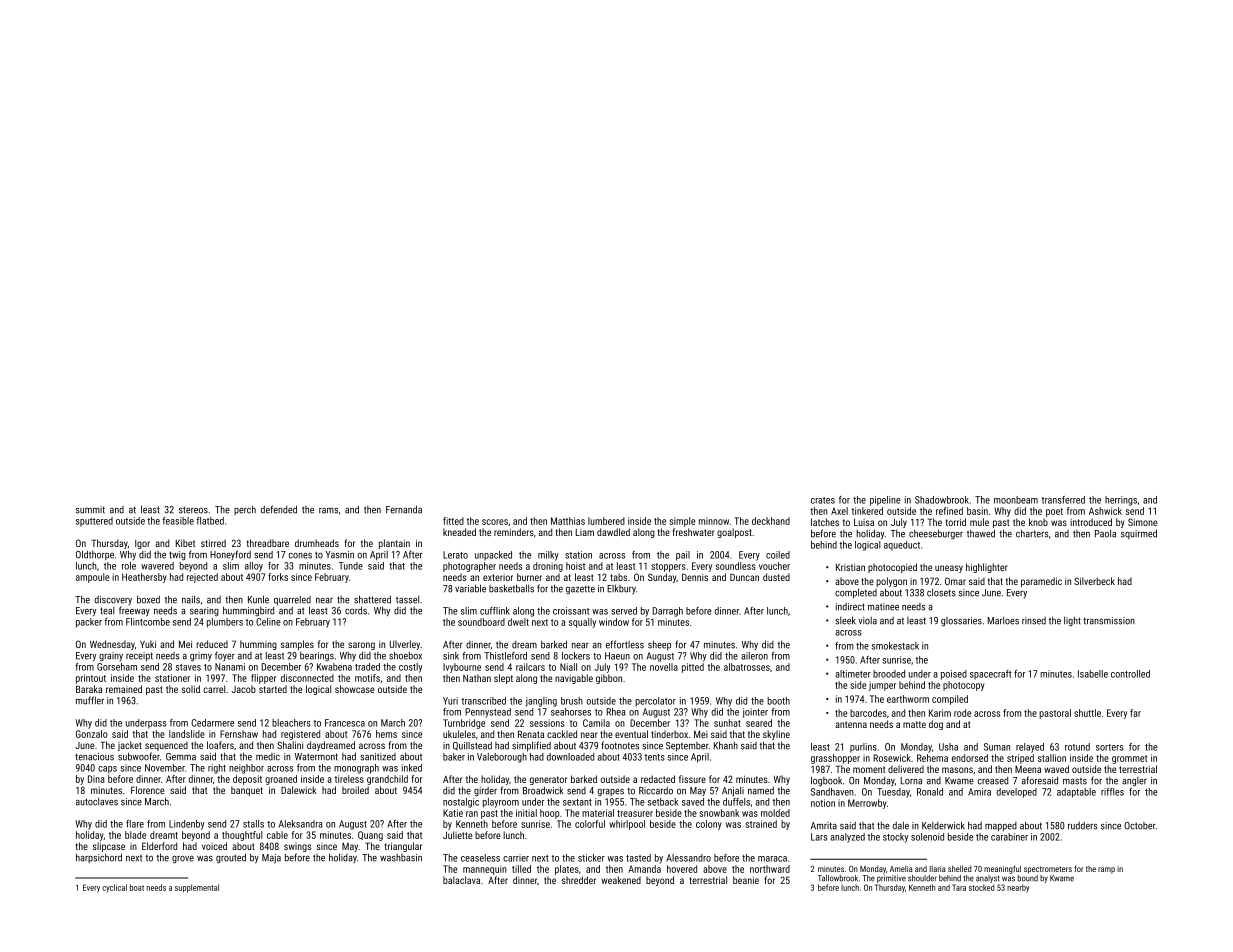 The width and height of the screenshot is (1233, 952). What do you see at coordinates (290, 745) in the screenshot?
I see `Shalini` at bounding box center [290, 745].
